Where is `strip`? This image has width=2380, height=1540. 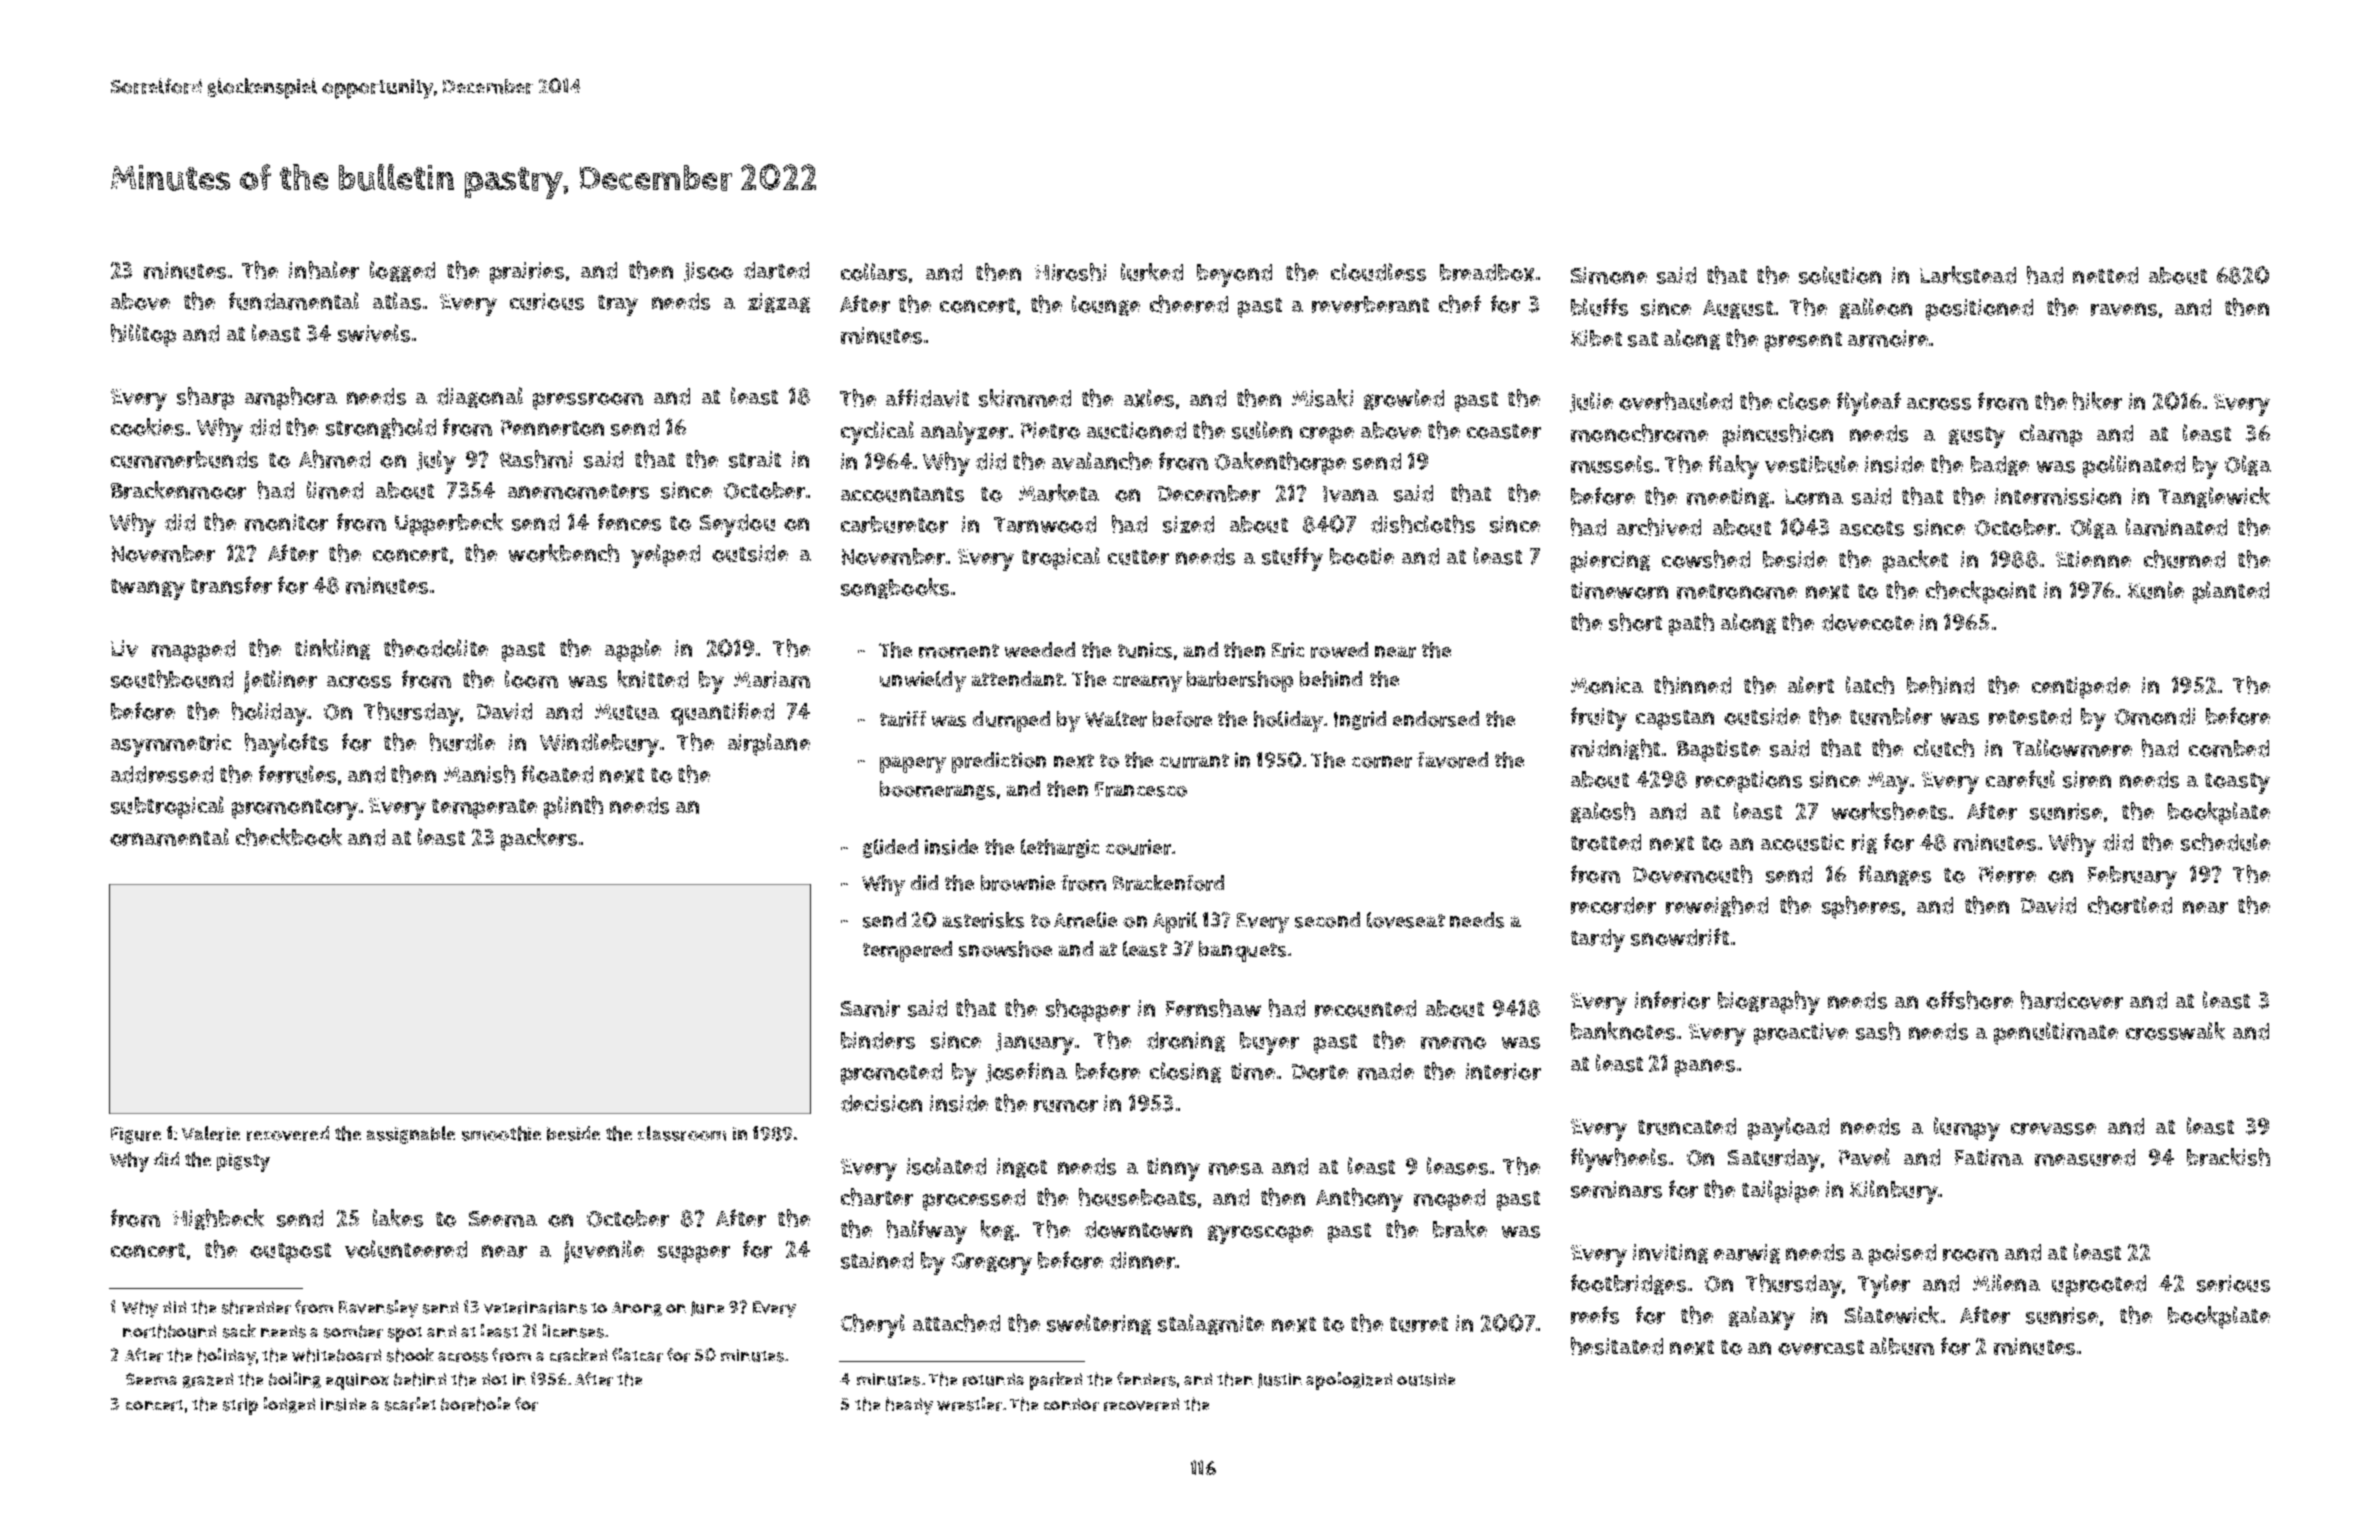 strip is located at coordinates (240, 1406).
